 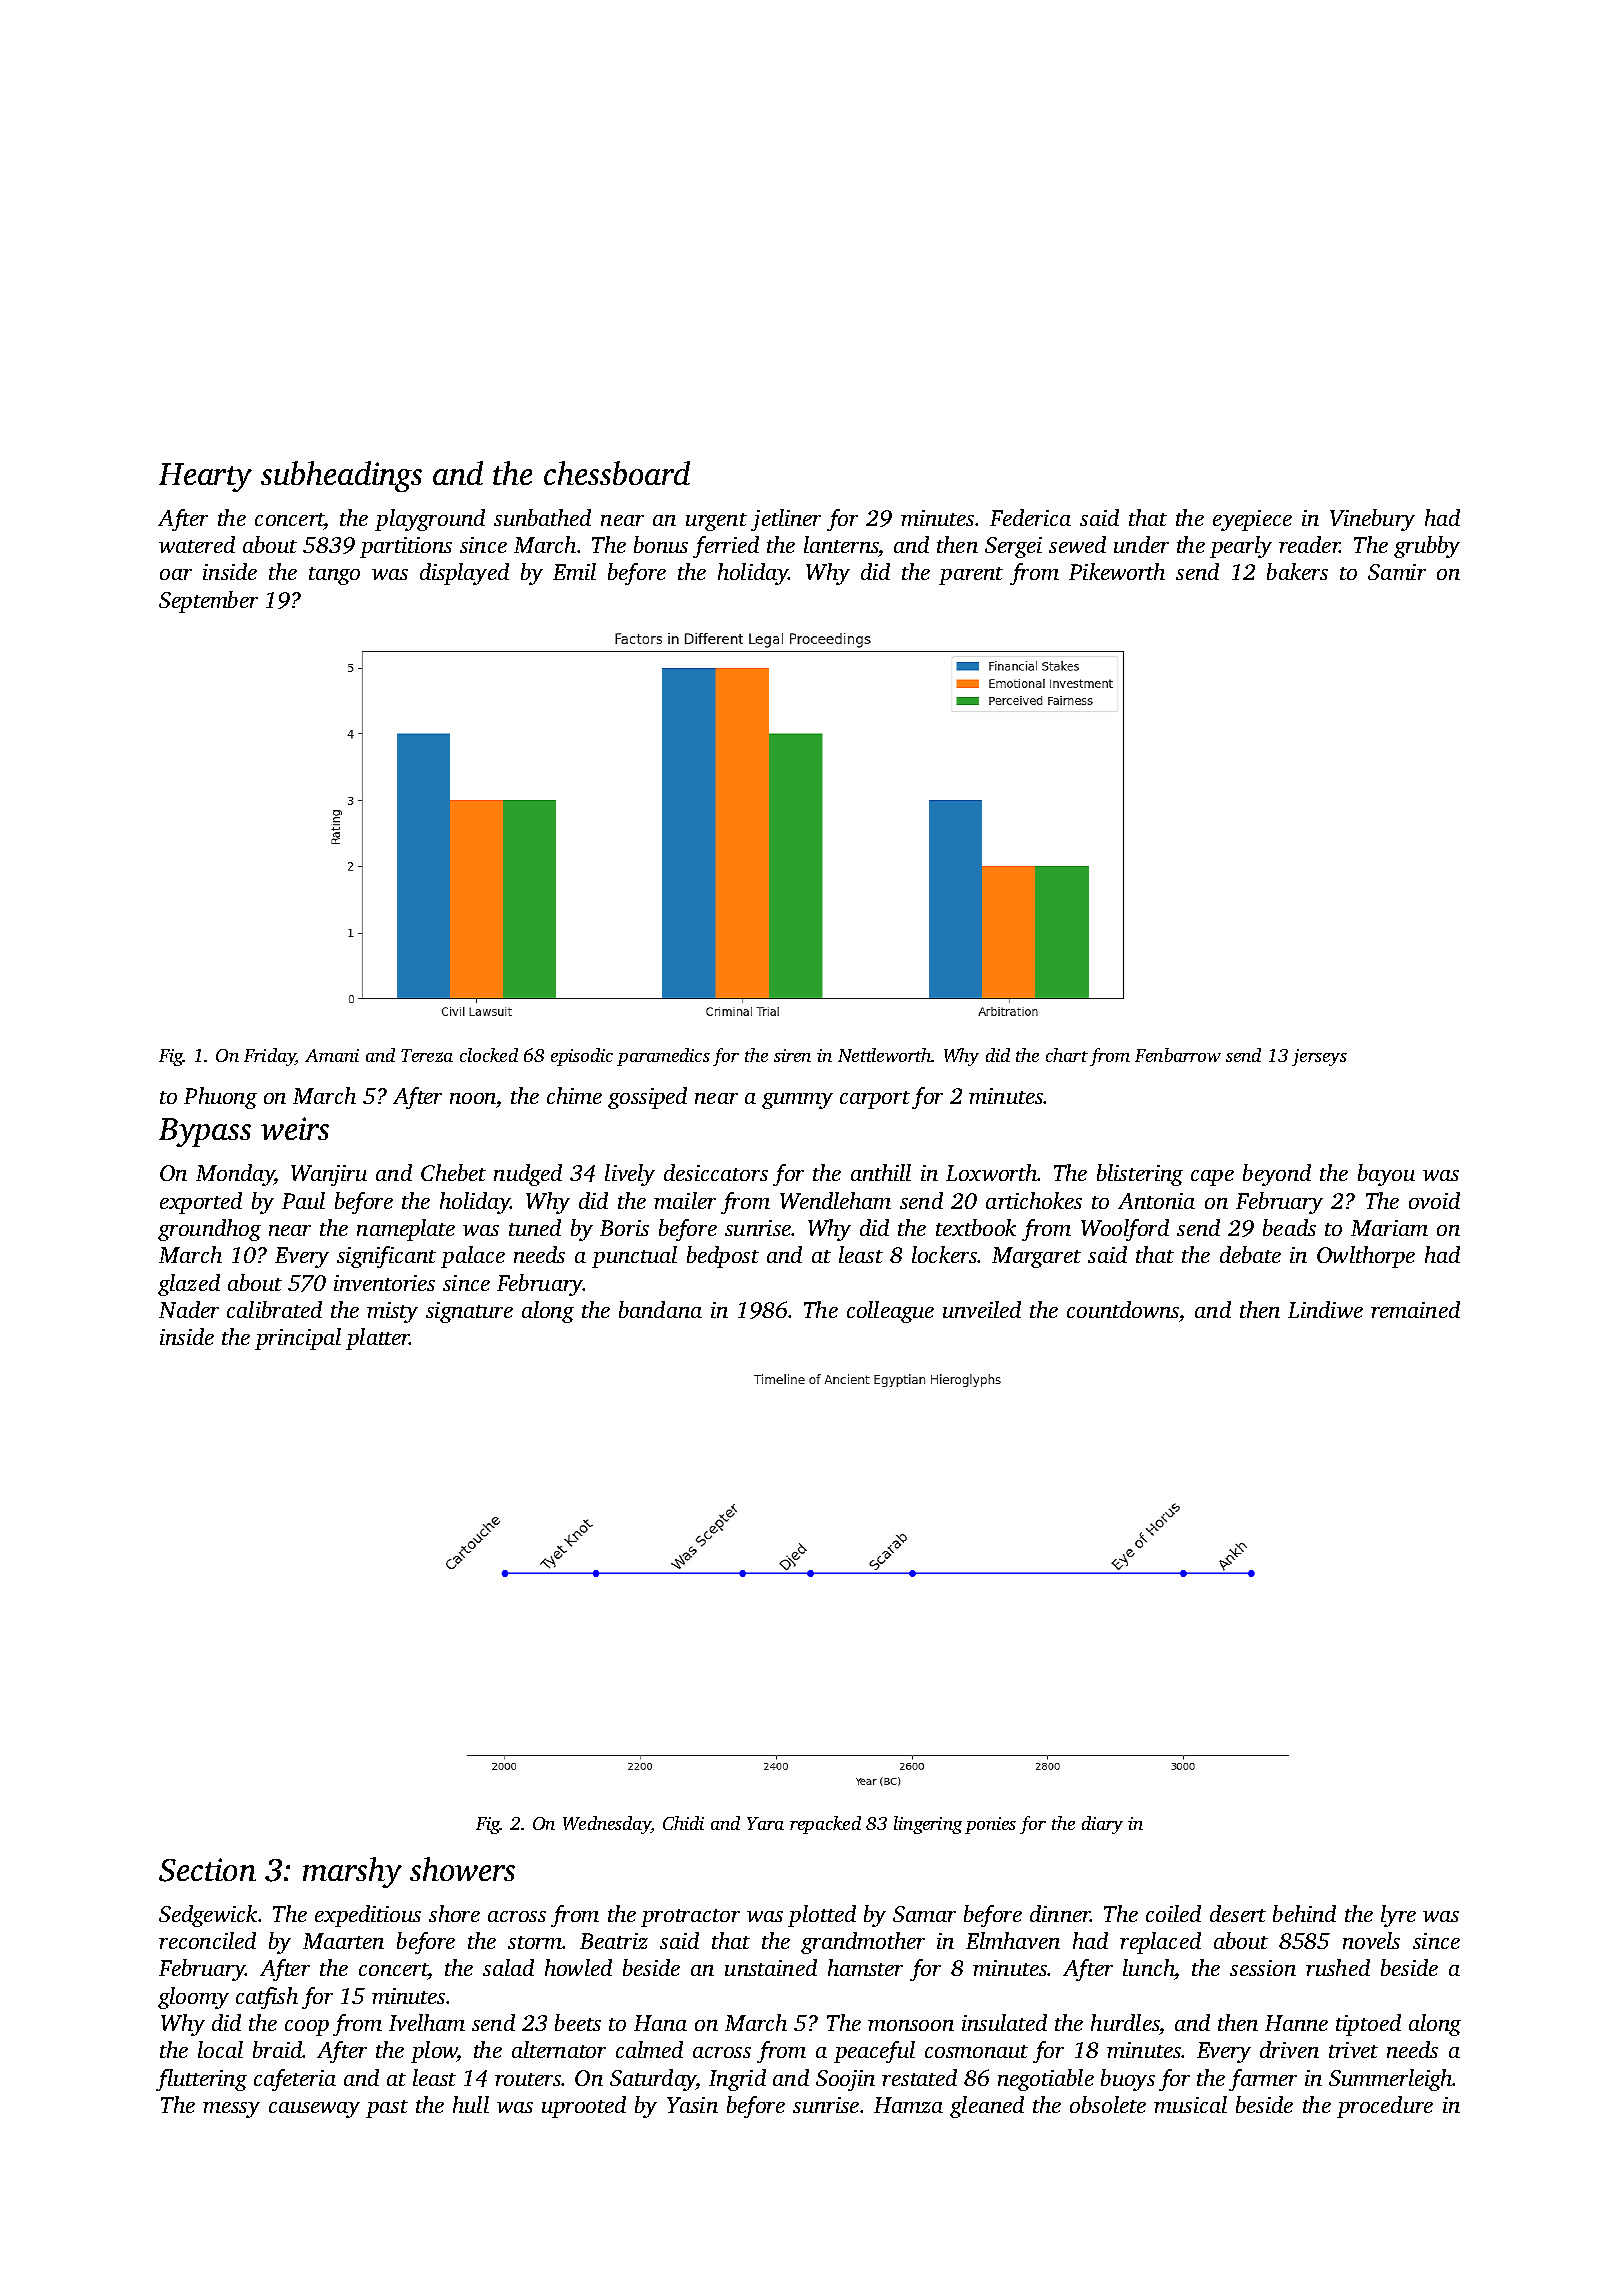 What do you see at coordinates (792, 1055) in the screenshot?
I see `siren` at bounding box center [792, 1055].
